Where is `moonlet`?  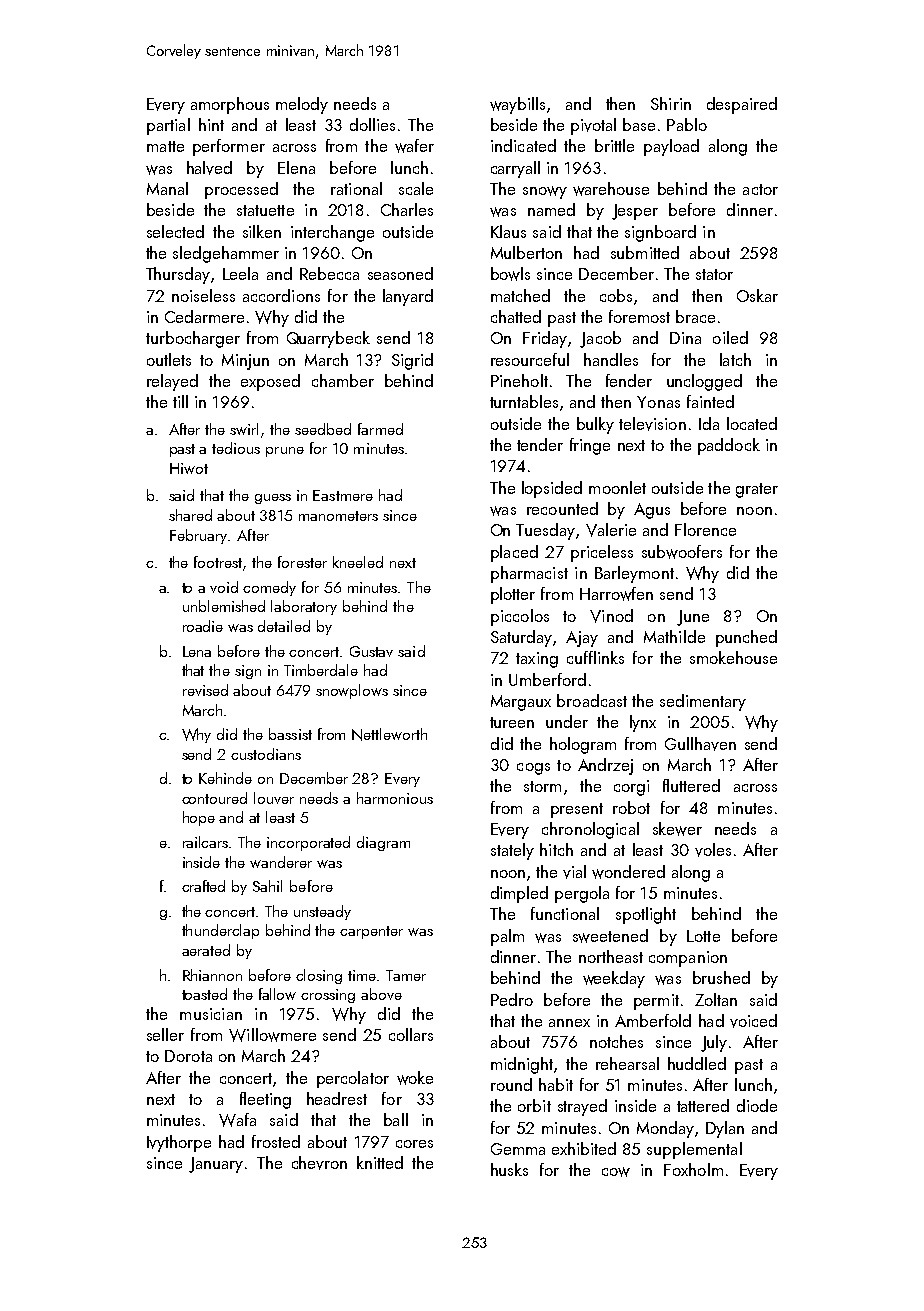 moonlet is located at coordinates (617, 487).
